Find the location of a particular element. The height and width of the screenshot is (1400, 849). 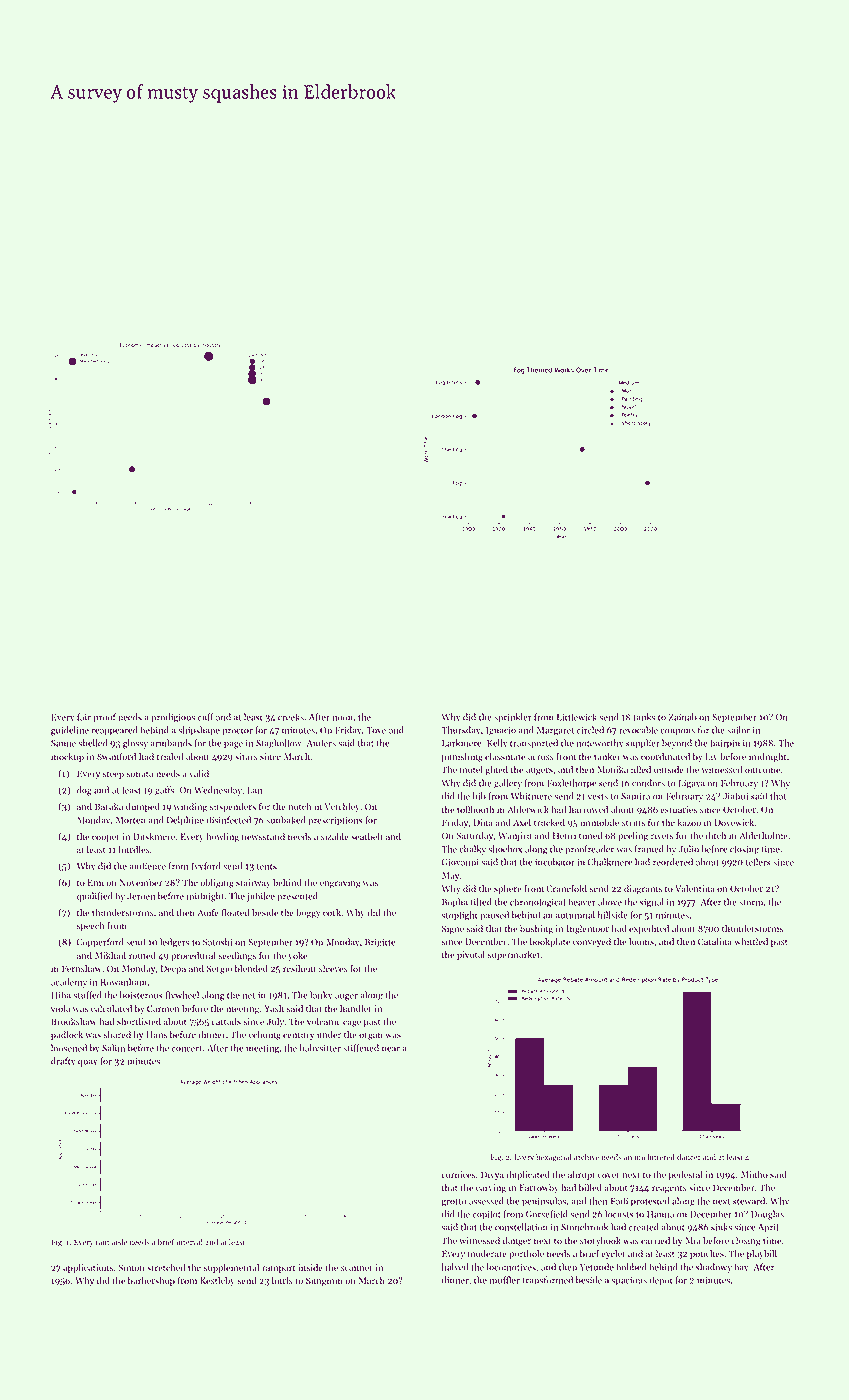

prodigious is located at coordinates (173, 718).
